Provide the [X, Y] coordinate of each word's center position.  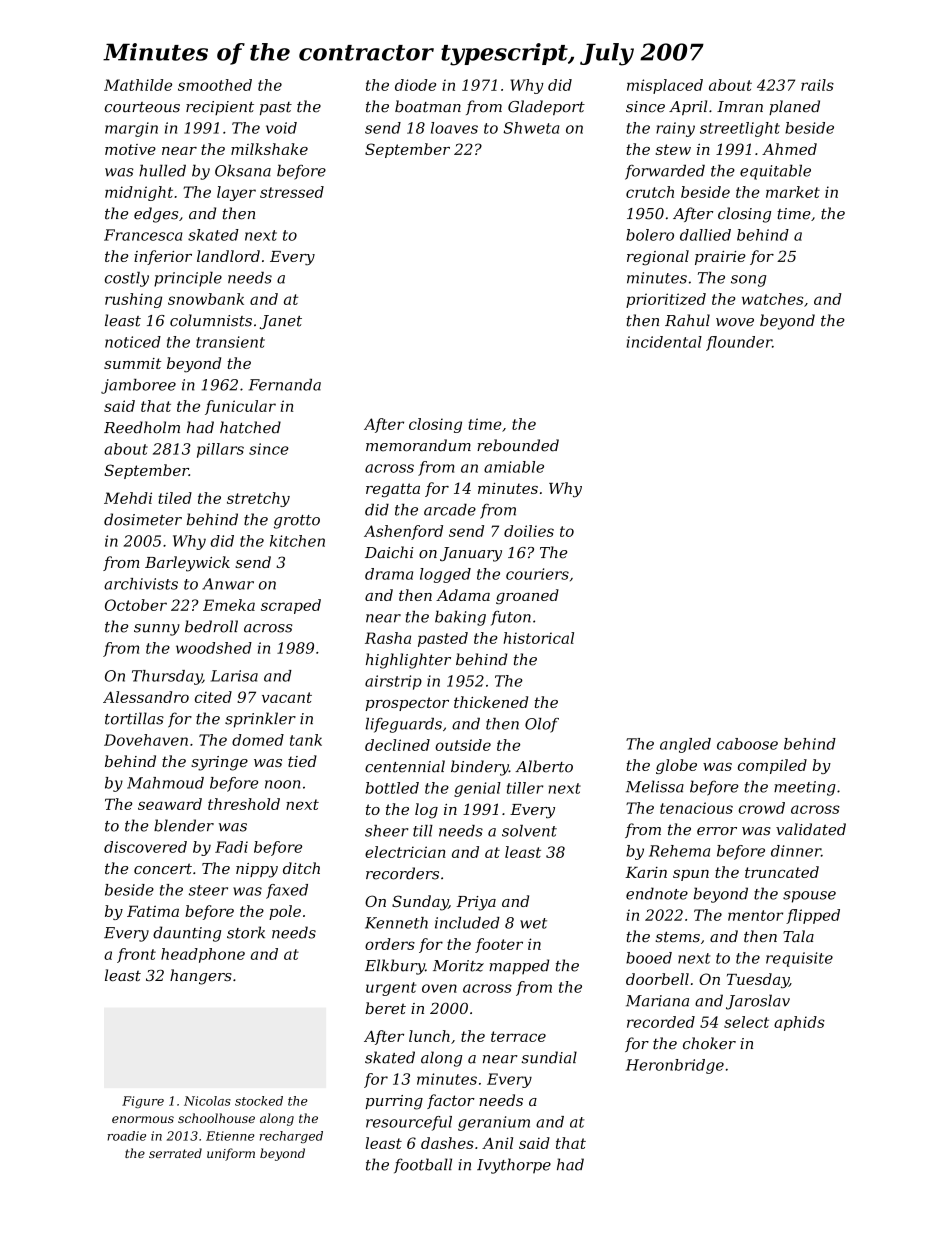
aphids [799, 1023]
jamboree [138, 386]
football [423, 1166]
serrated [175, 1153]
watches [773, 299]
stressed [292, 192]
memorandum [418, 445]
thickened [491, 702]
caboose [747, 744]
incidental [664, 342]
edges [156, 215]
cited [213, 697]
